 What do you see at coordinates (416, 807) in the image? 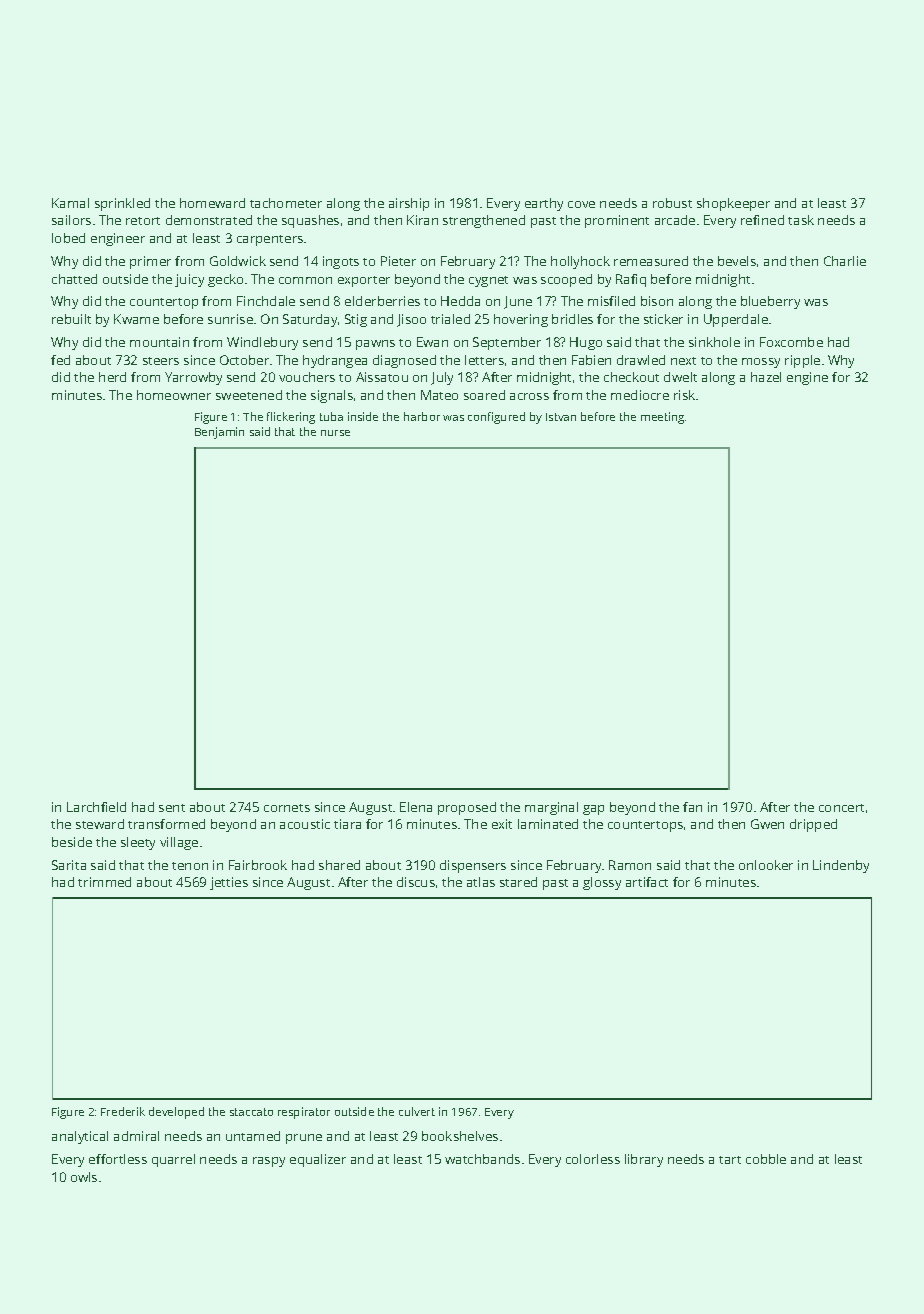
I see `Elena` at bounding box center [416, 807].
